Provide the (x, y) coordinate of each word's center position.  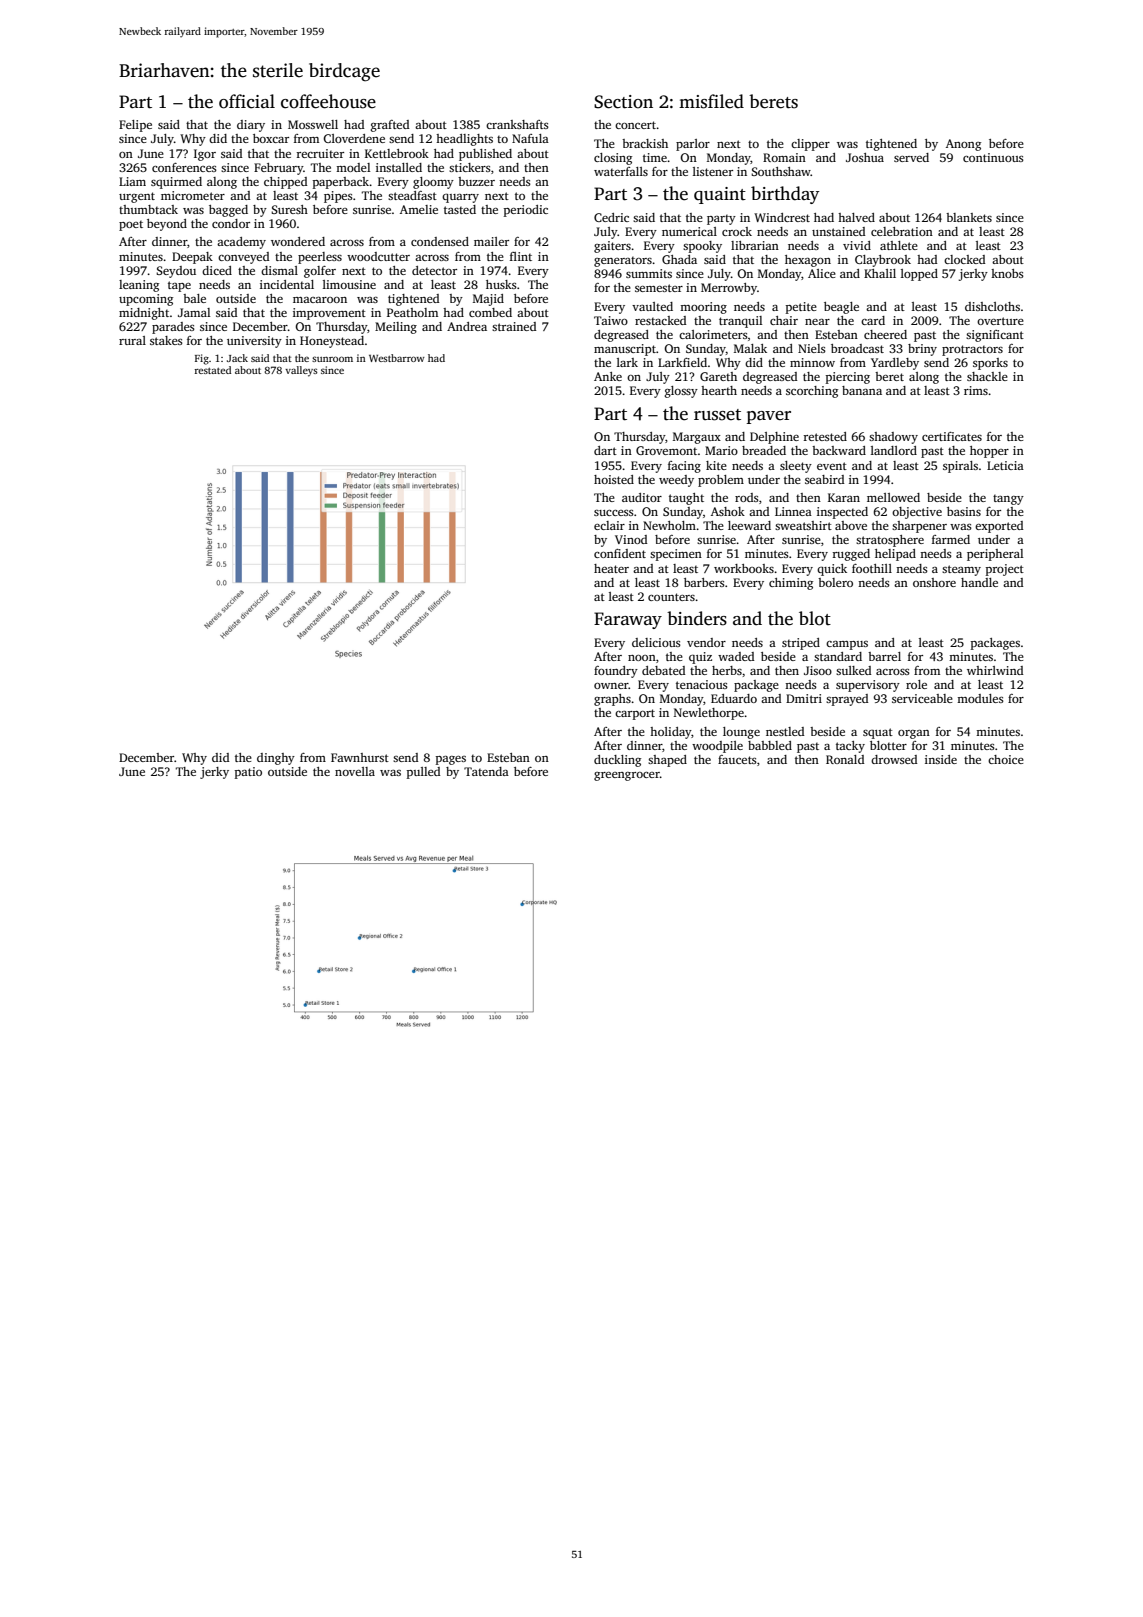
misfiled (711, 101)
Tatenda (486, 771)
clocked (965, 259)
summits (649, 273)
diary (251, 126)
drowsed (894, 759)
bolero (835, 582)
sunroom (332, 359)
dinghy (276, 759)
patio (248, 773)
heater (611, 568)
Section (623, 102)
